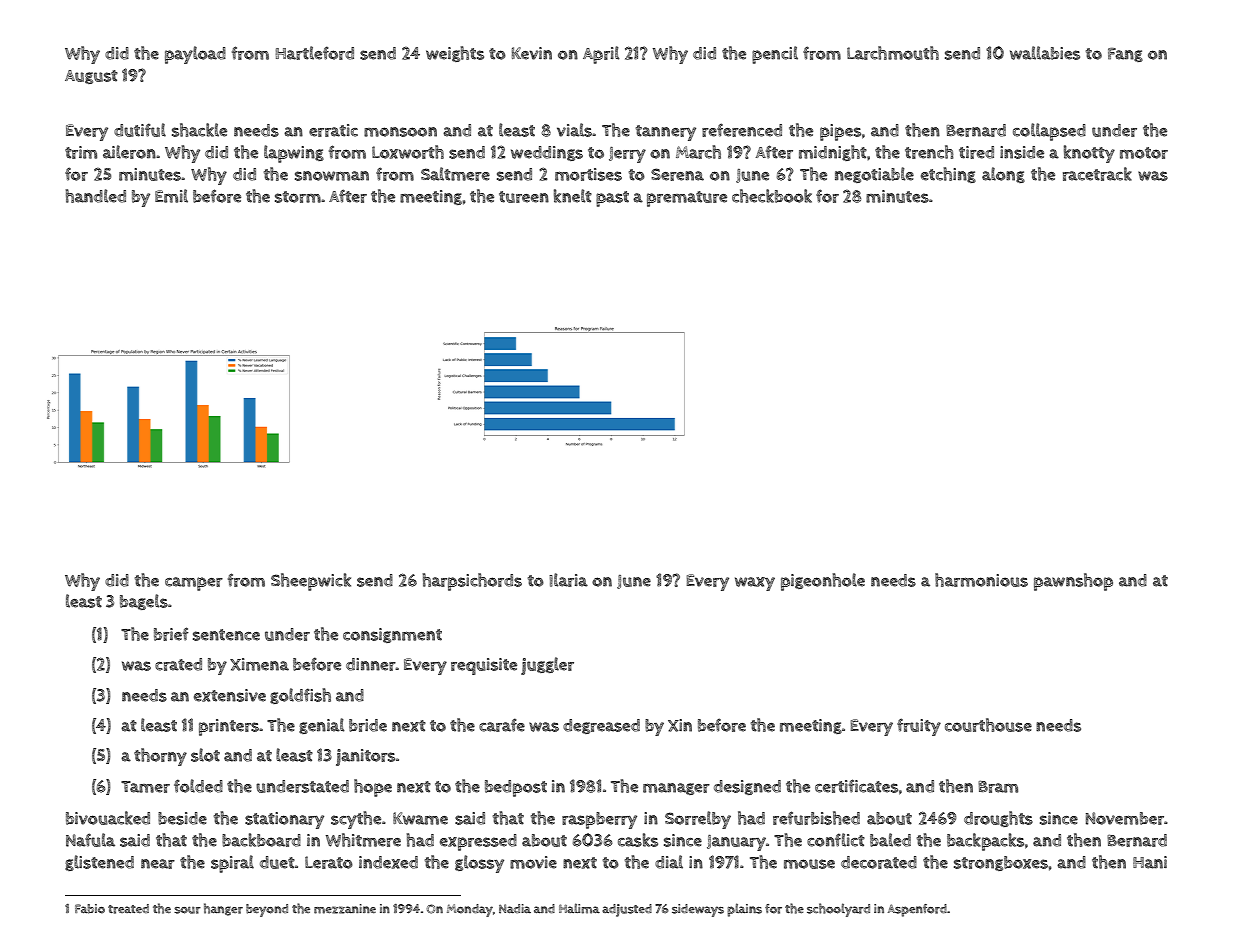 The height and width of the page is (952, 1233). I want to click on camper, so click(194, 584).
